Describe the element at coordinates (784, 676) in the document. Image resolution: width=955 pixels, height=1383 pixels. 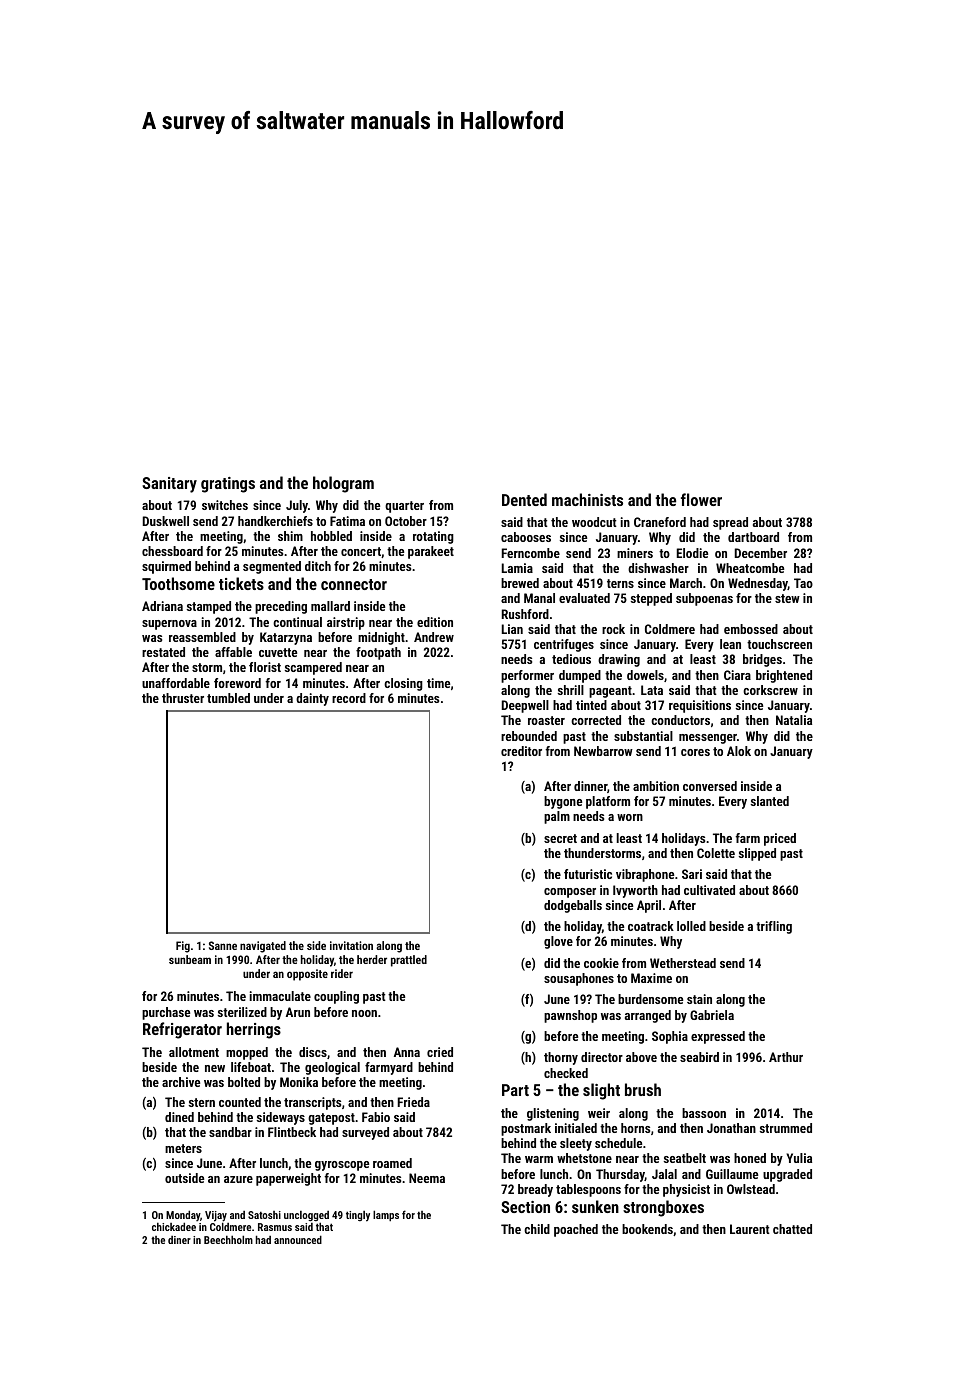
I see `brightened` at that location.
